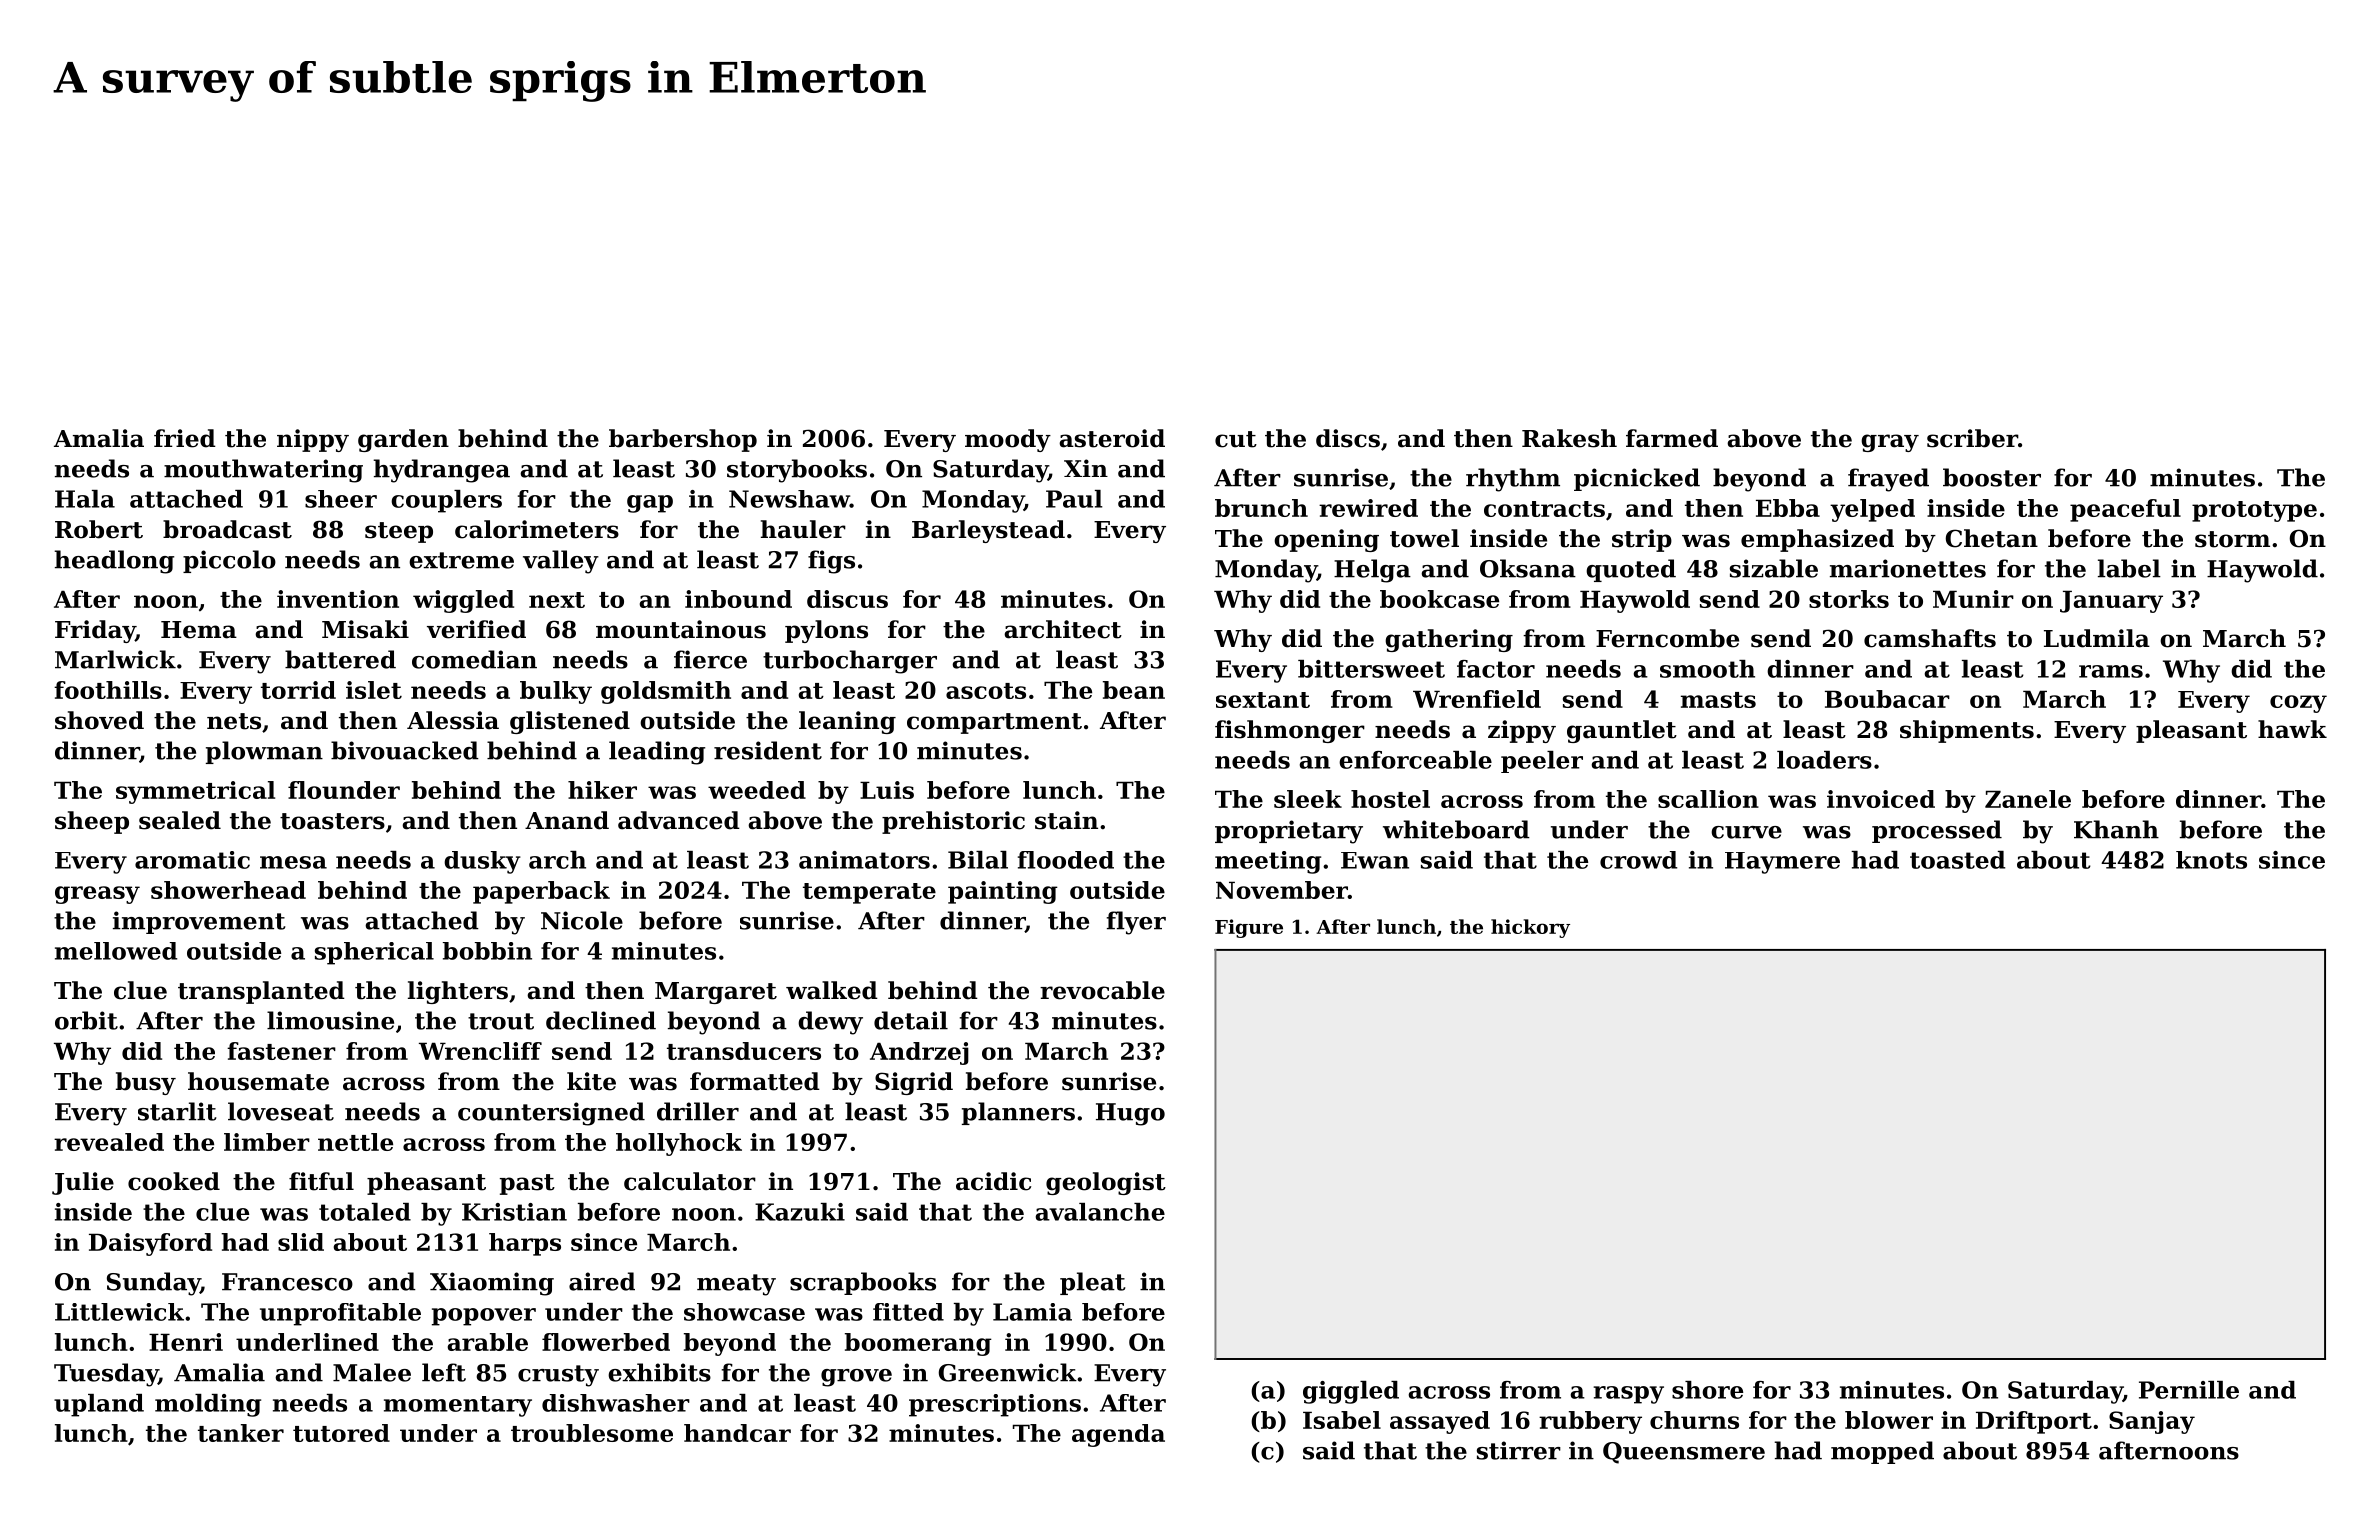 This screenshot has height=1540, width=2380. Describe the element at coordinates (114, 562) in the screenshot. I see `headlong` at that location.
